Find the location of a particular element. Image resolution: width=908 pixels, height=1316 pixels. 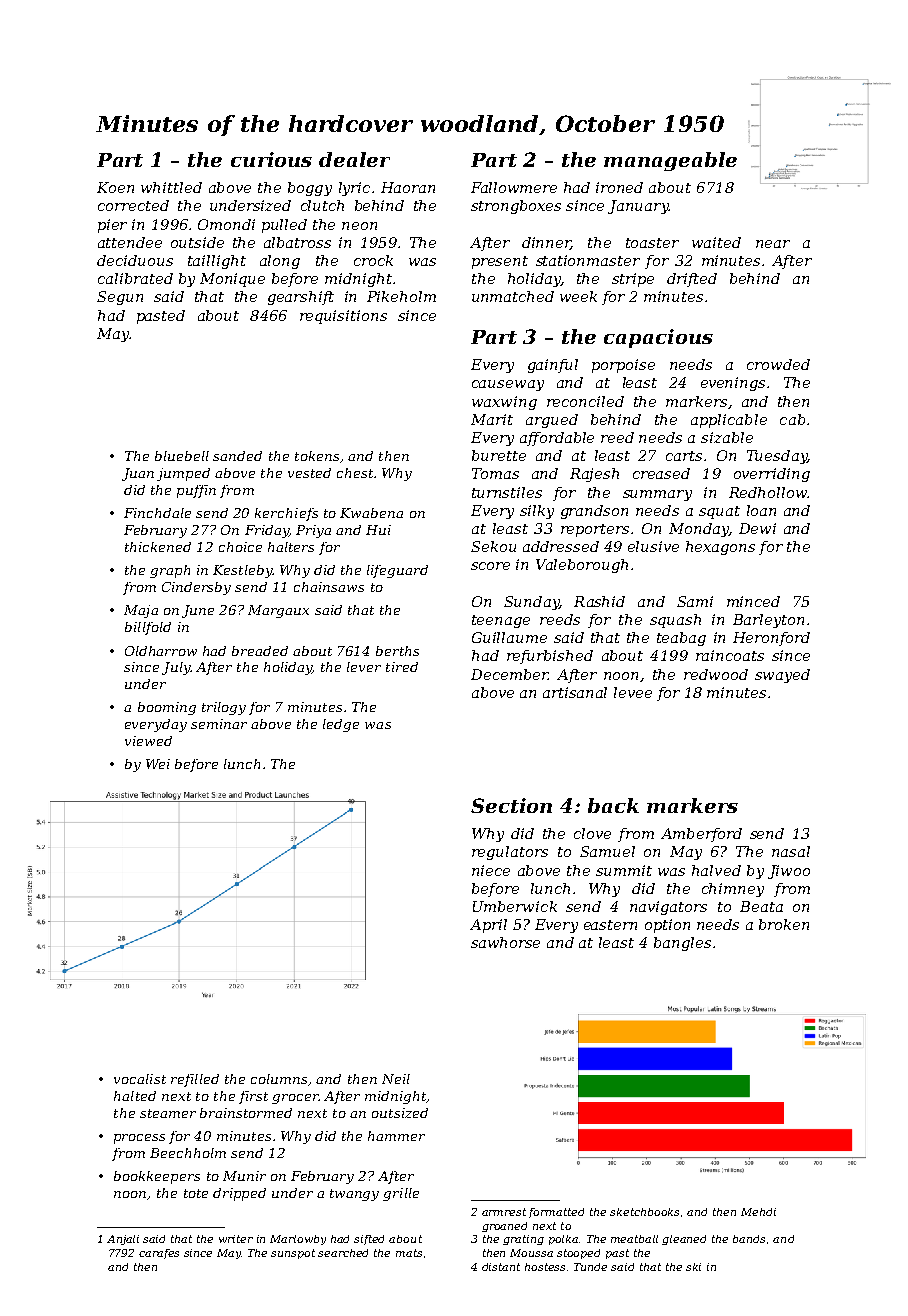

Segun is located at coordinates (120, 298).
